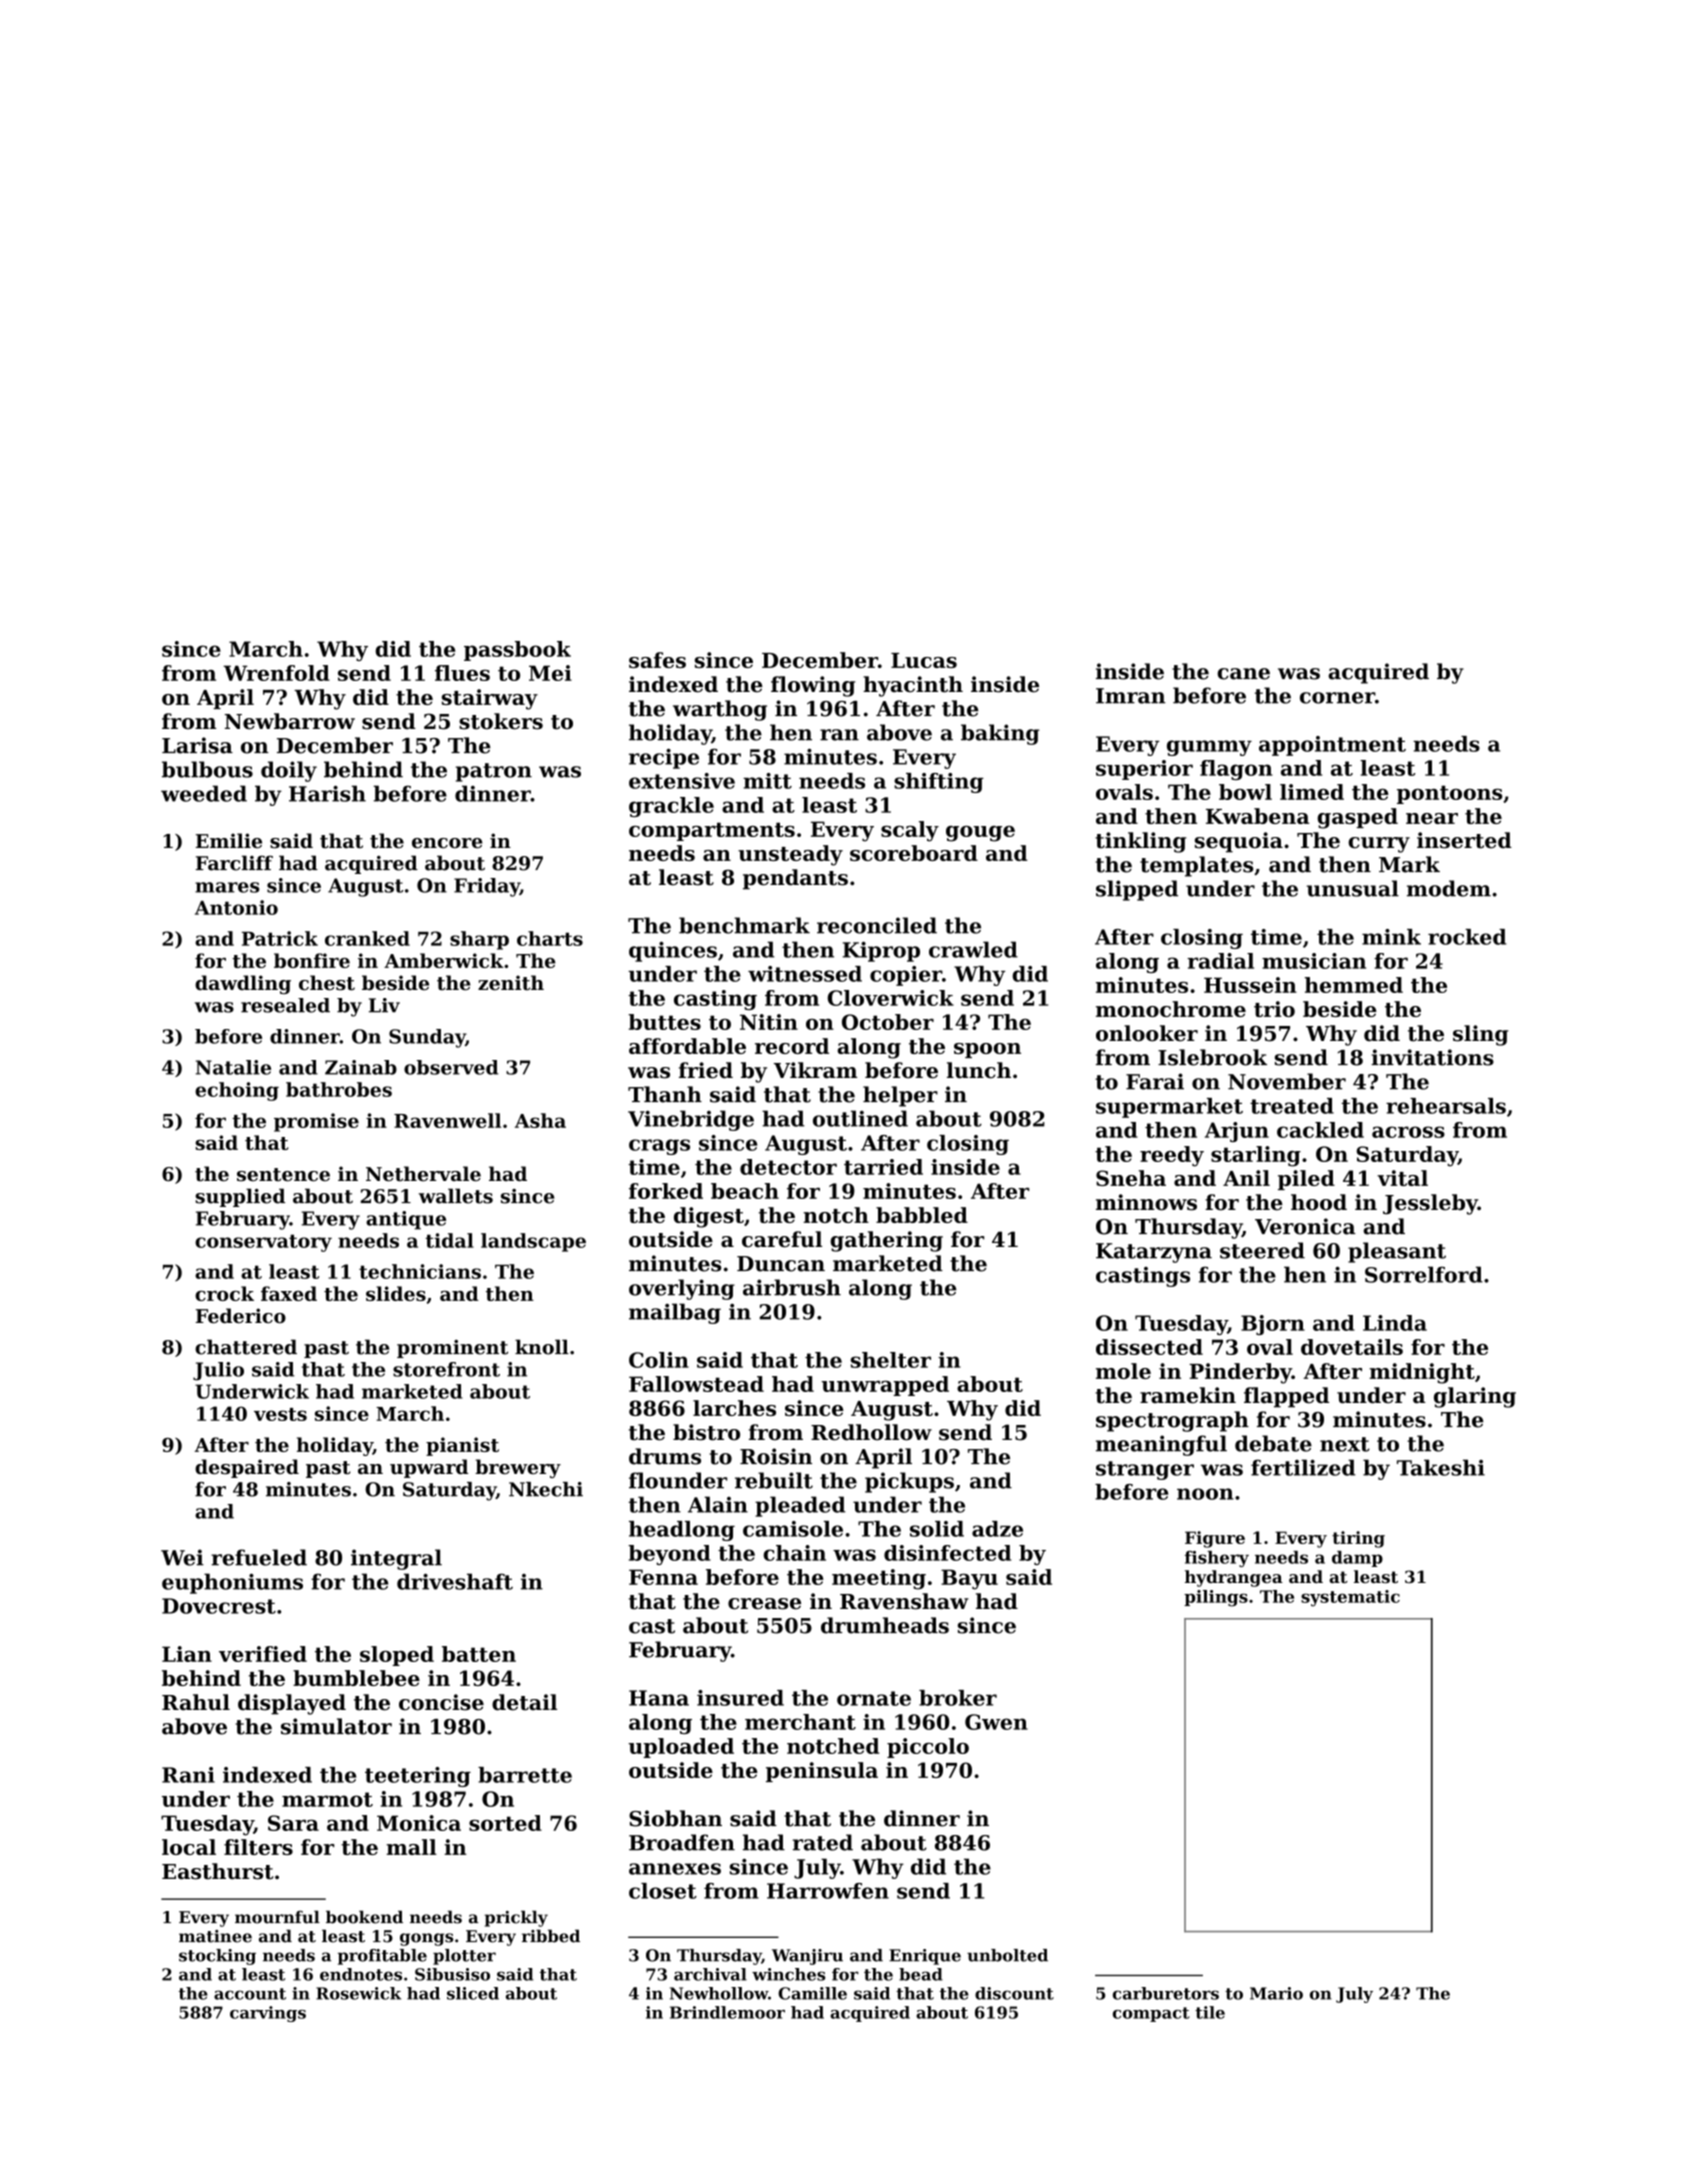 The width and height of the page is (1683, 2178). What do you see at coordinates (182, 1557) in the page?
I see `Wei` at bounding box center [182, 1557].
